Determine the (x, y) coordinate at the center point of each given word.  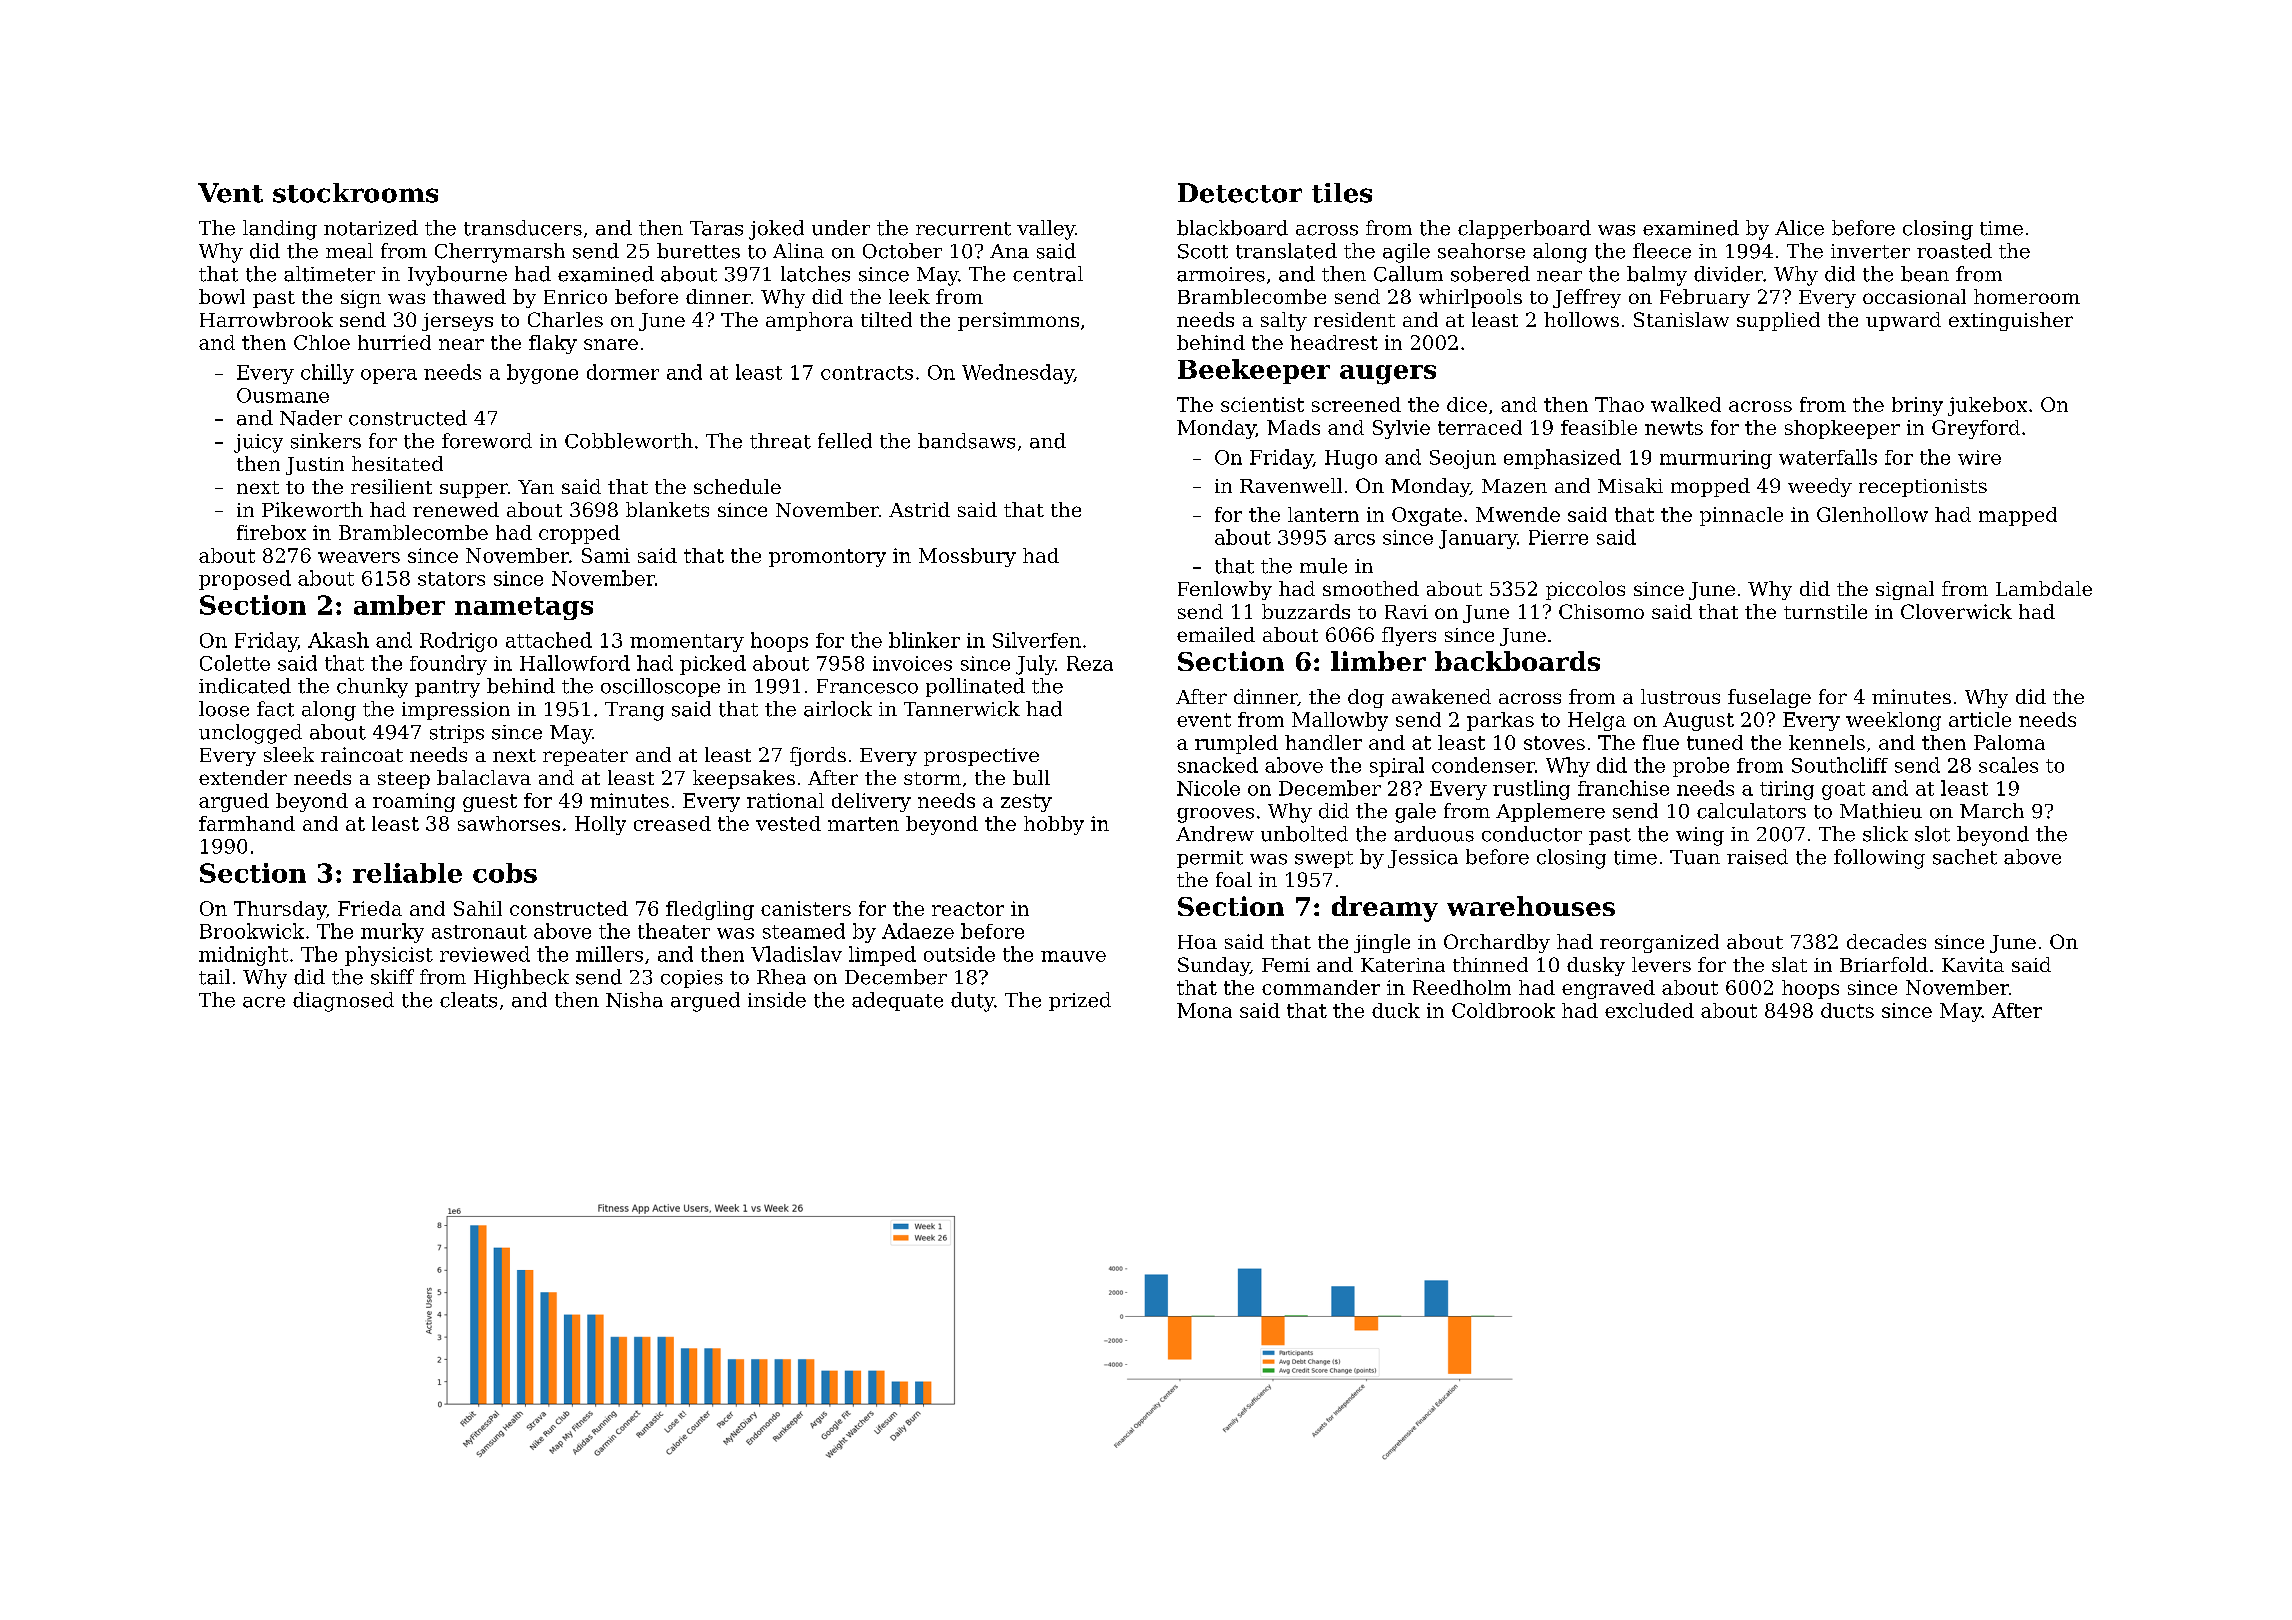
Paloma (2009, 742)
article (1980, 719)
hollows (1581, 319)
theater (674, 931)
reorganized (1659, 943)
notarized (371, 228)
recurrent (963, 229)
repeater (585, 757)
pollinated (975, 687)
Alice (1799, 228)
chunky (372, 688)
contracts (867, 373)
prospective (981, 757)
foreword (487, 441)
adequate (897, 1001)
